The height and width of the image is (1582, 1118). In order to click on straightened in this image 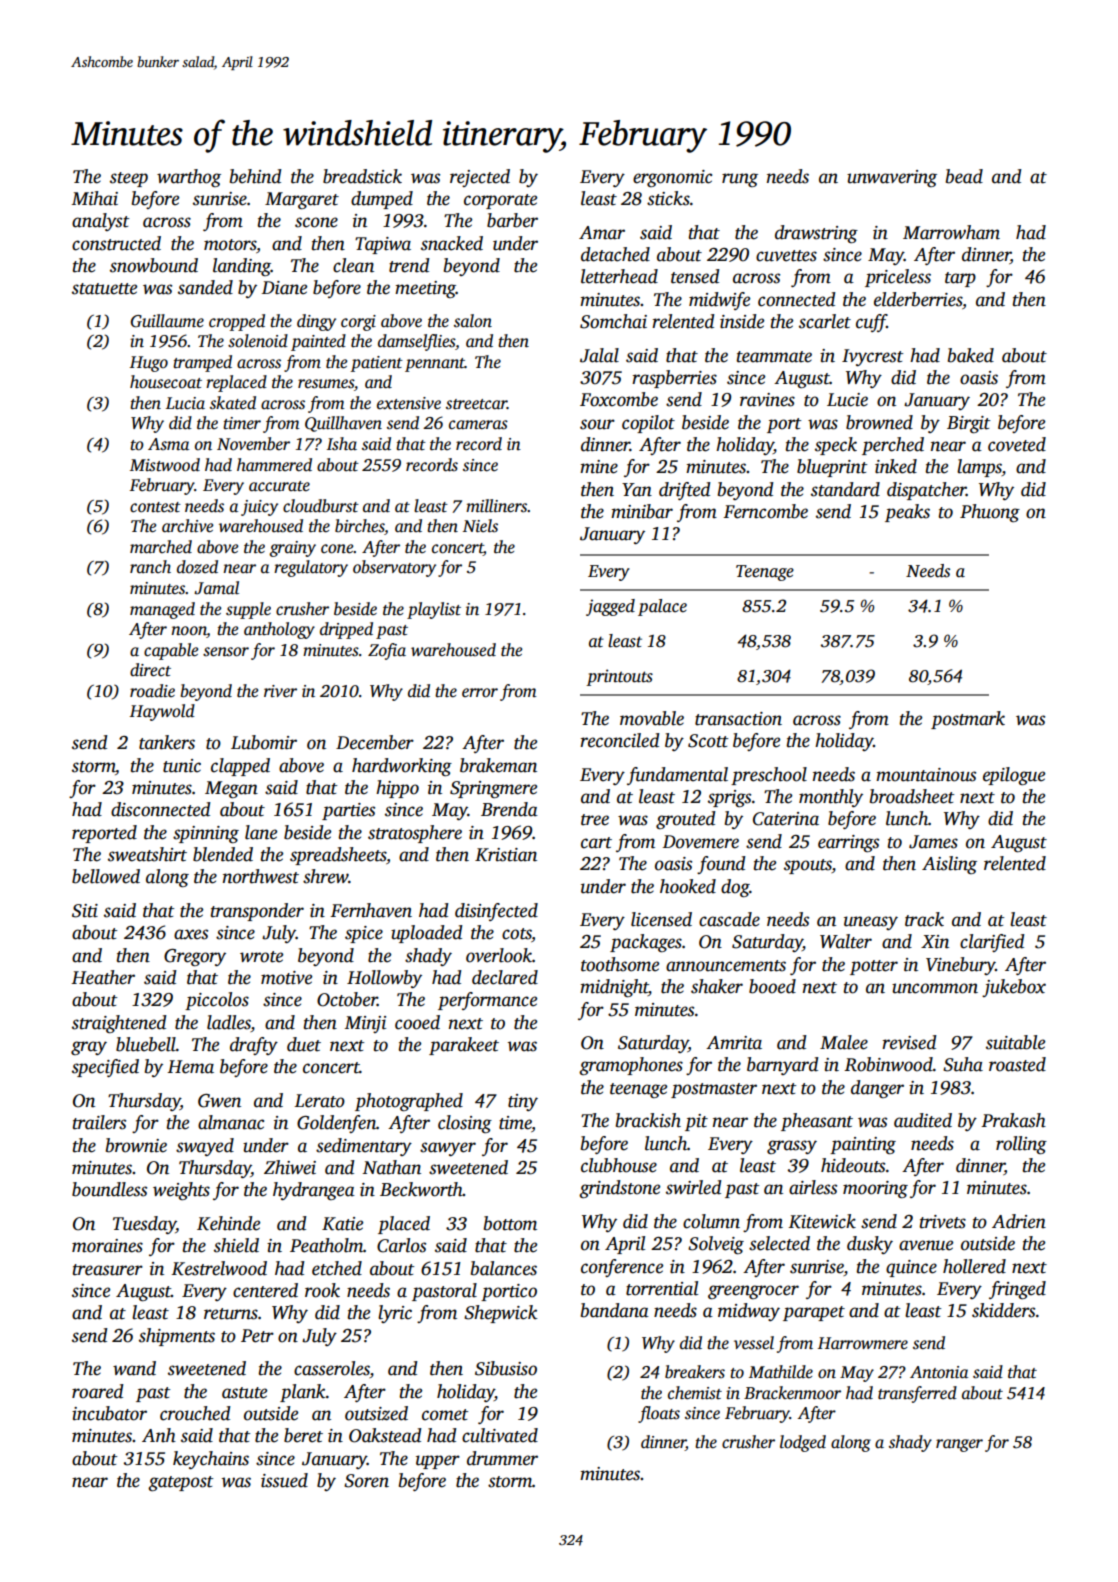, I will do `click(119, 1024)`.
